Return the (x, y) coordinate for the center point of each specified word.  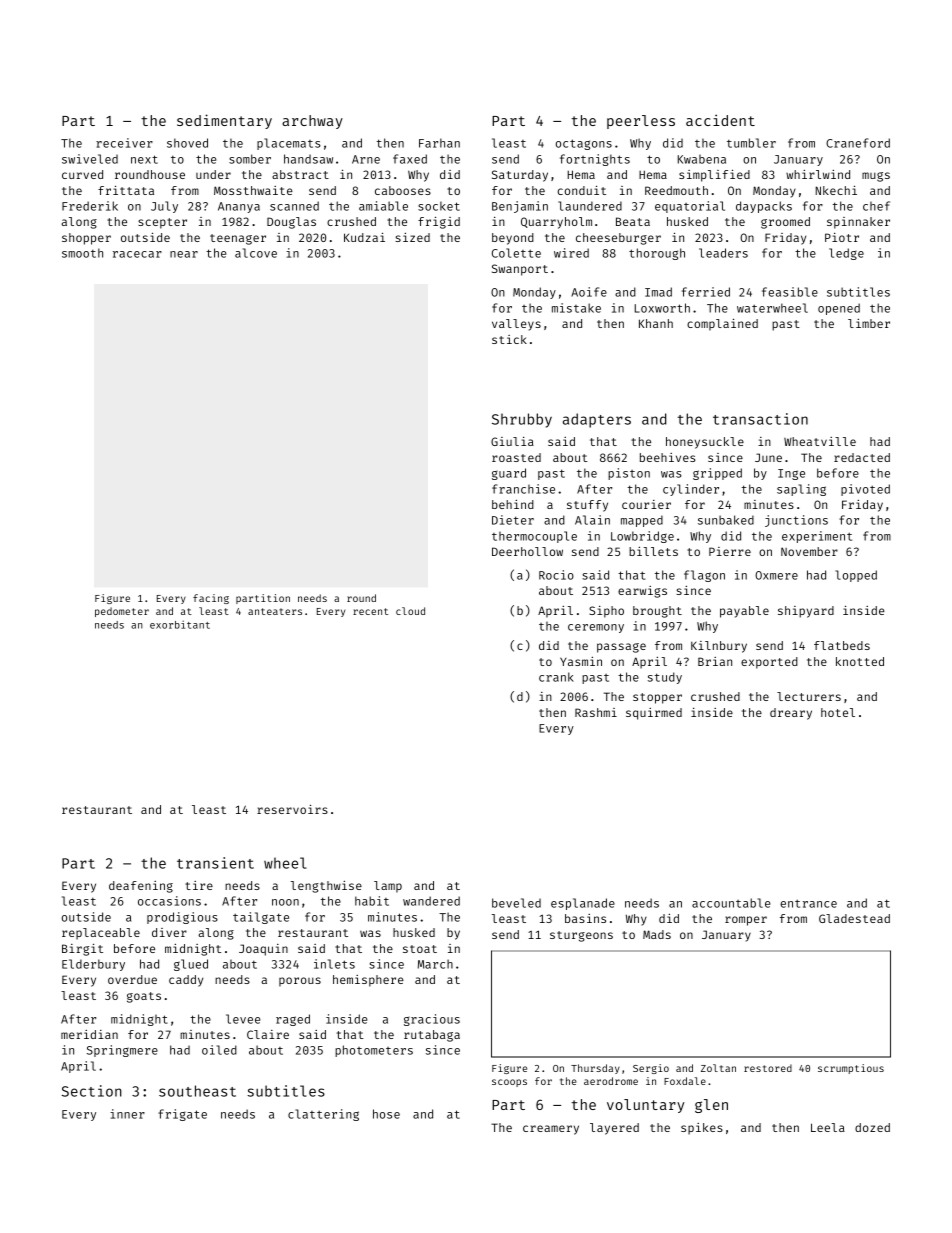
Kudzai (364, 237)
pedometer (122, 612)
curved (82, 174)
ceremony (596, 628)
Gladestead (854, 918)
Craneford (858, 143)
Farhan (439, 143)
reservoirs (292, 809)
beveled (516, 903)
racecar (137, 254)
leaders (723, 253)
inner (127, 1114)
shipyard (806, 612)
